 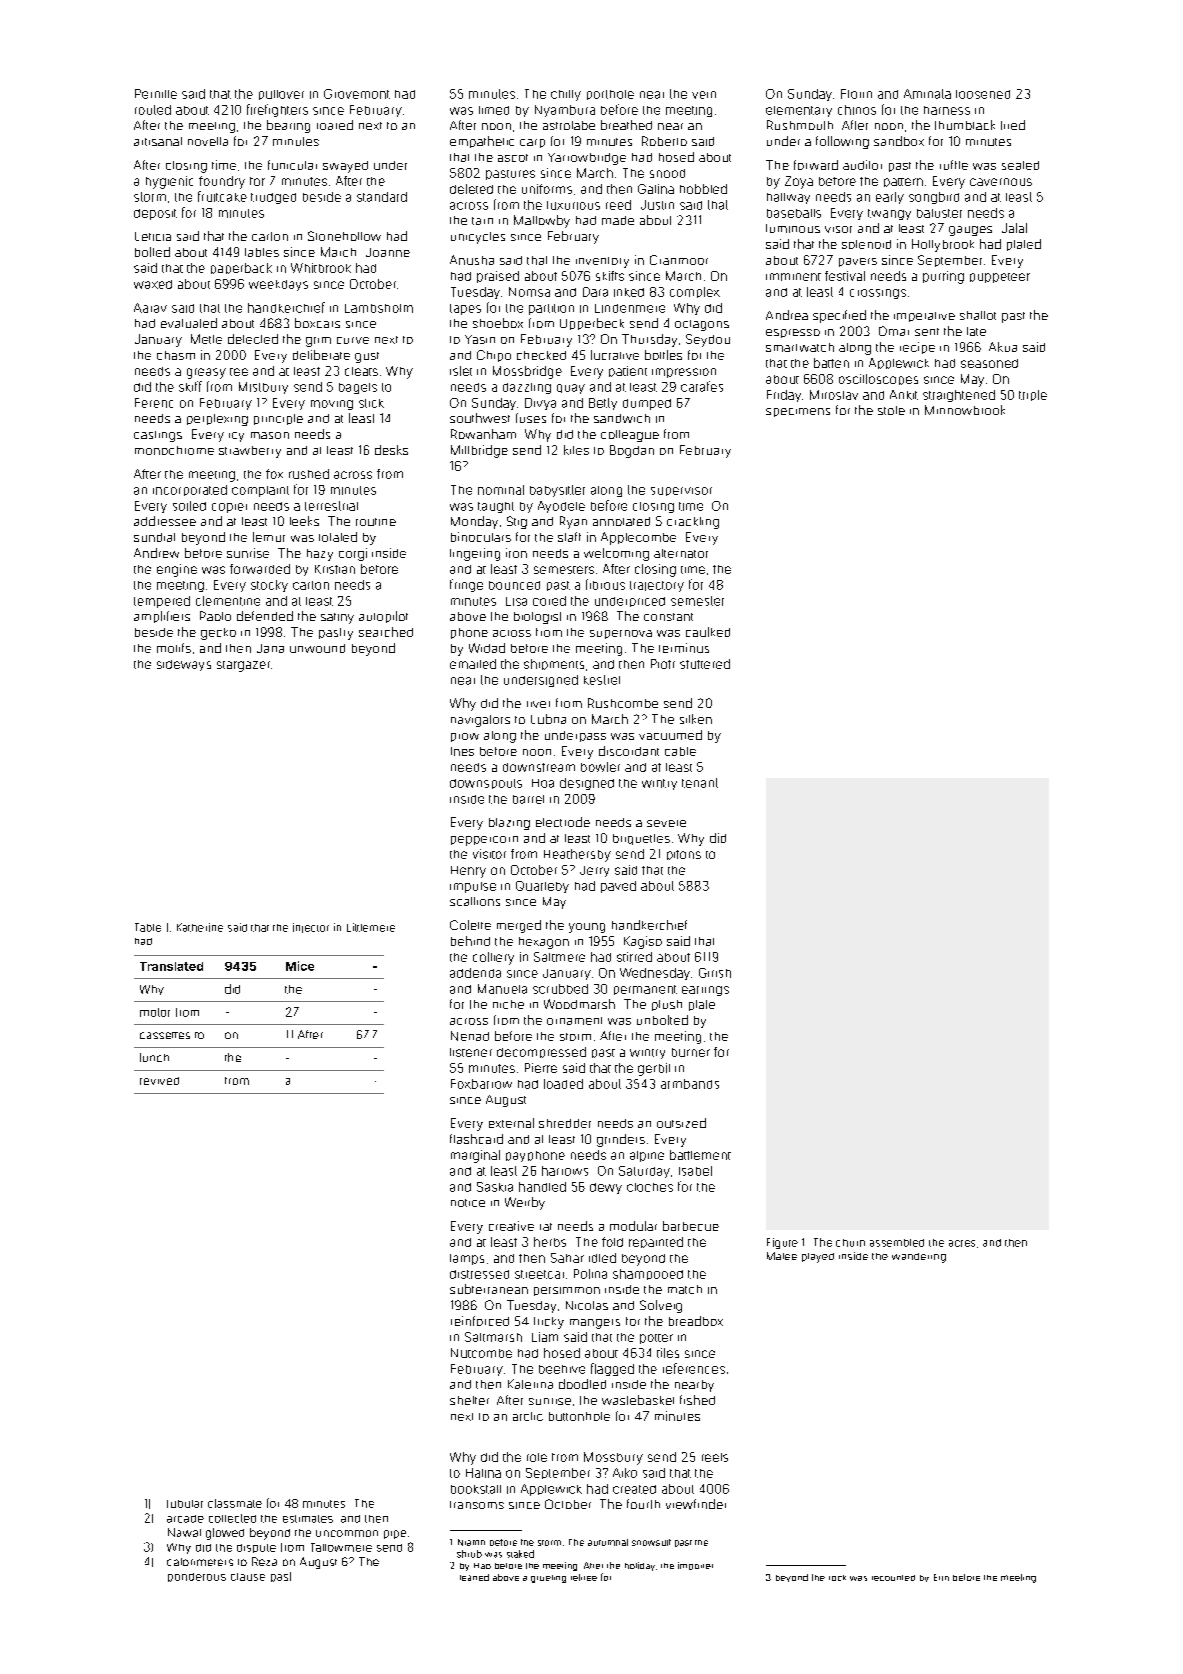 What do you see at coordinates (158, 141) in the document?
I see `artisanal` at bounding box center [158, 141].
